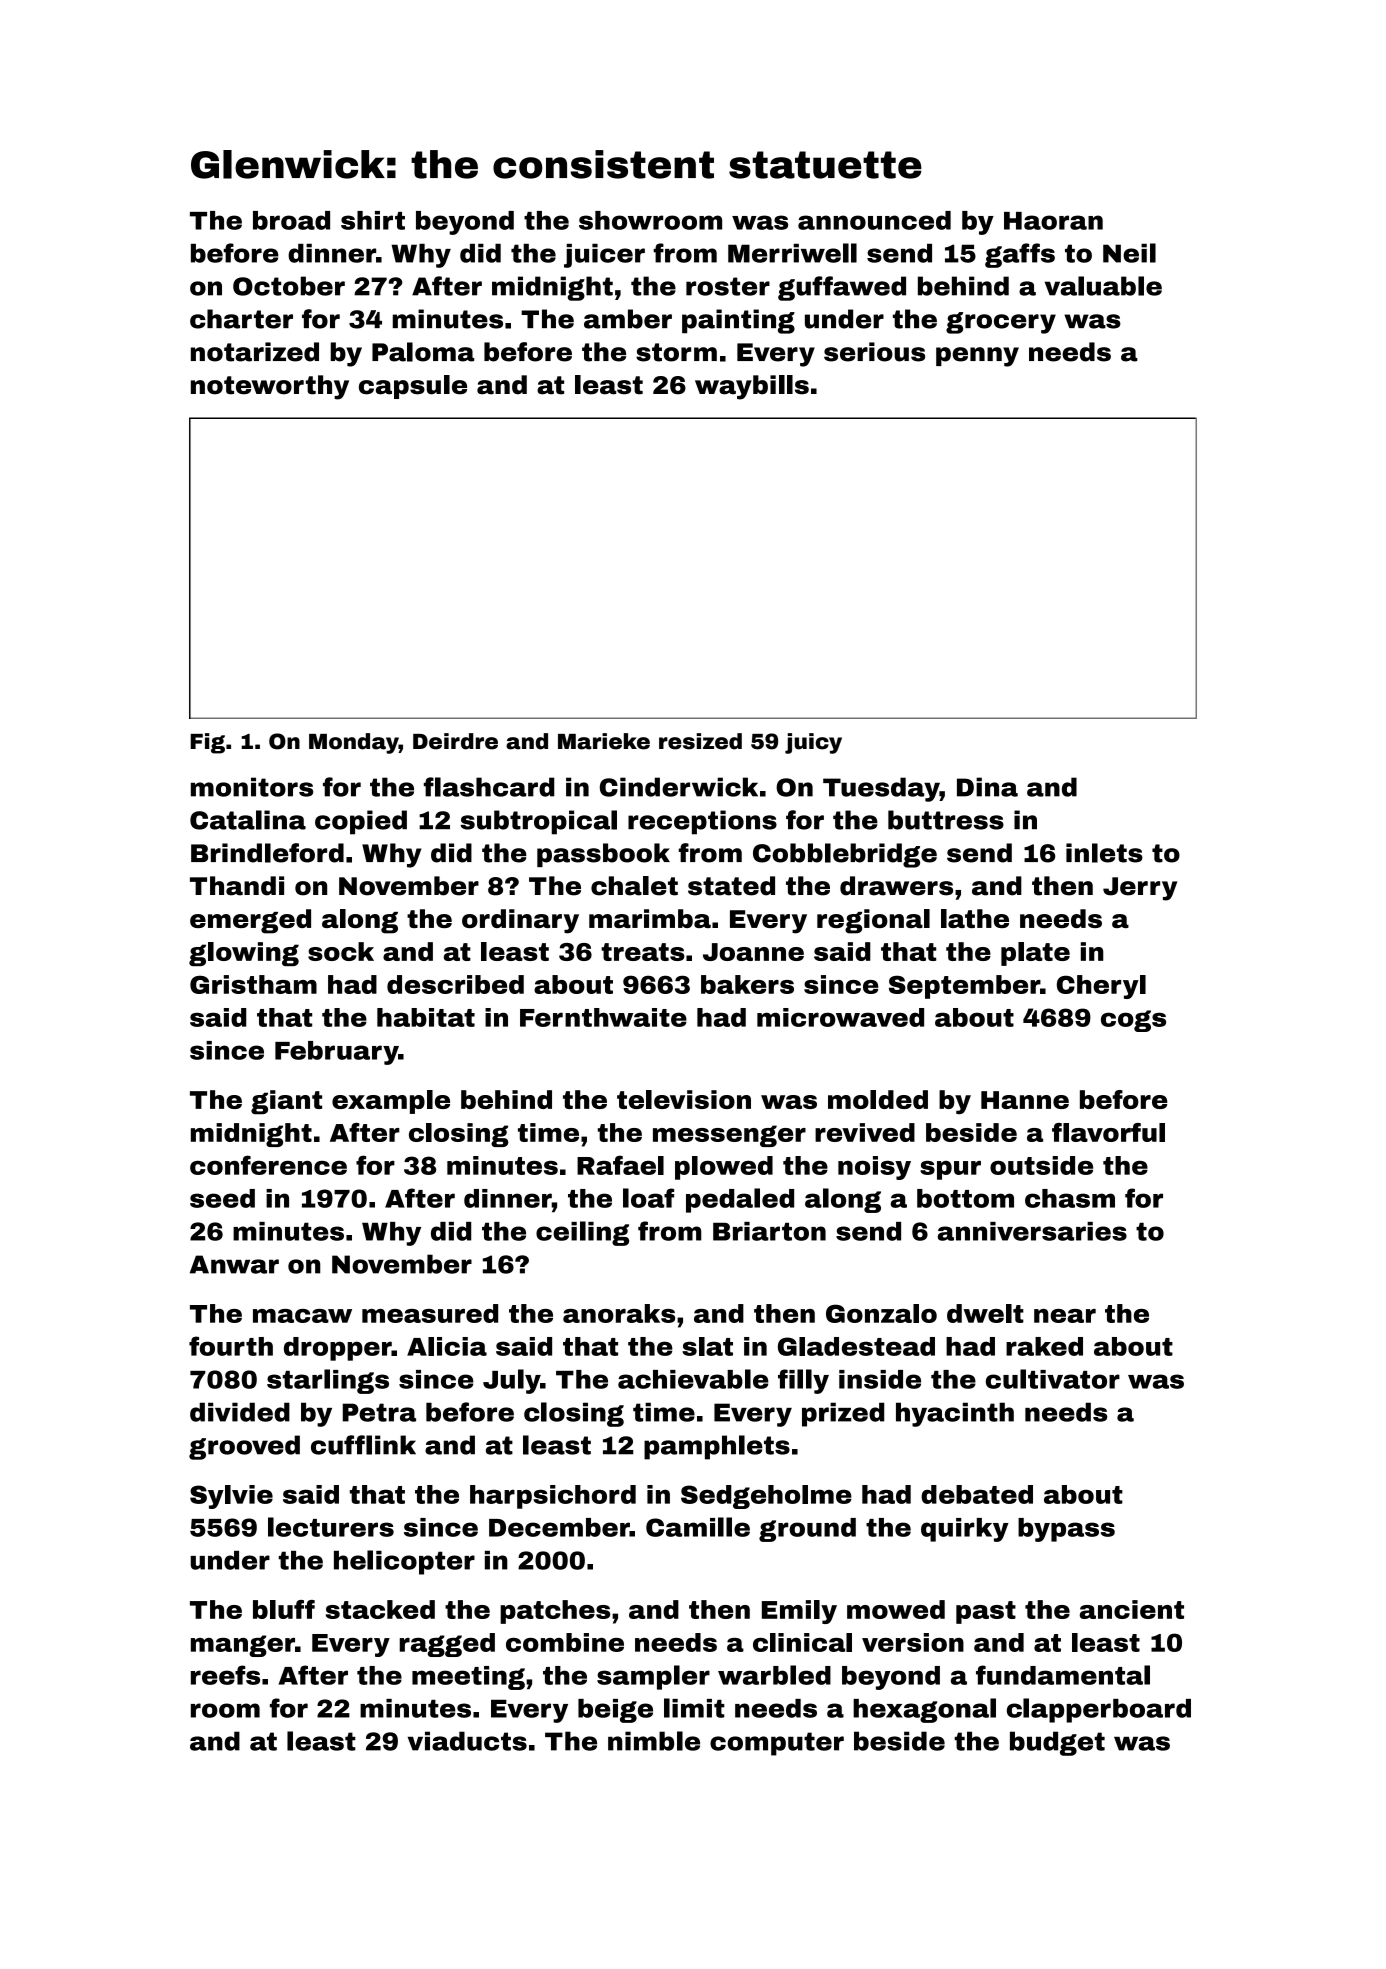 The width and height of the image is (1386, 1969). I want to click on raked, so click(1044, 1346).
